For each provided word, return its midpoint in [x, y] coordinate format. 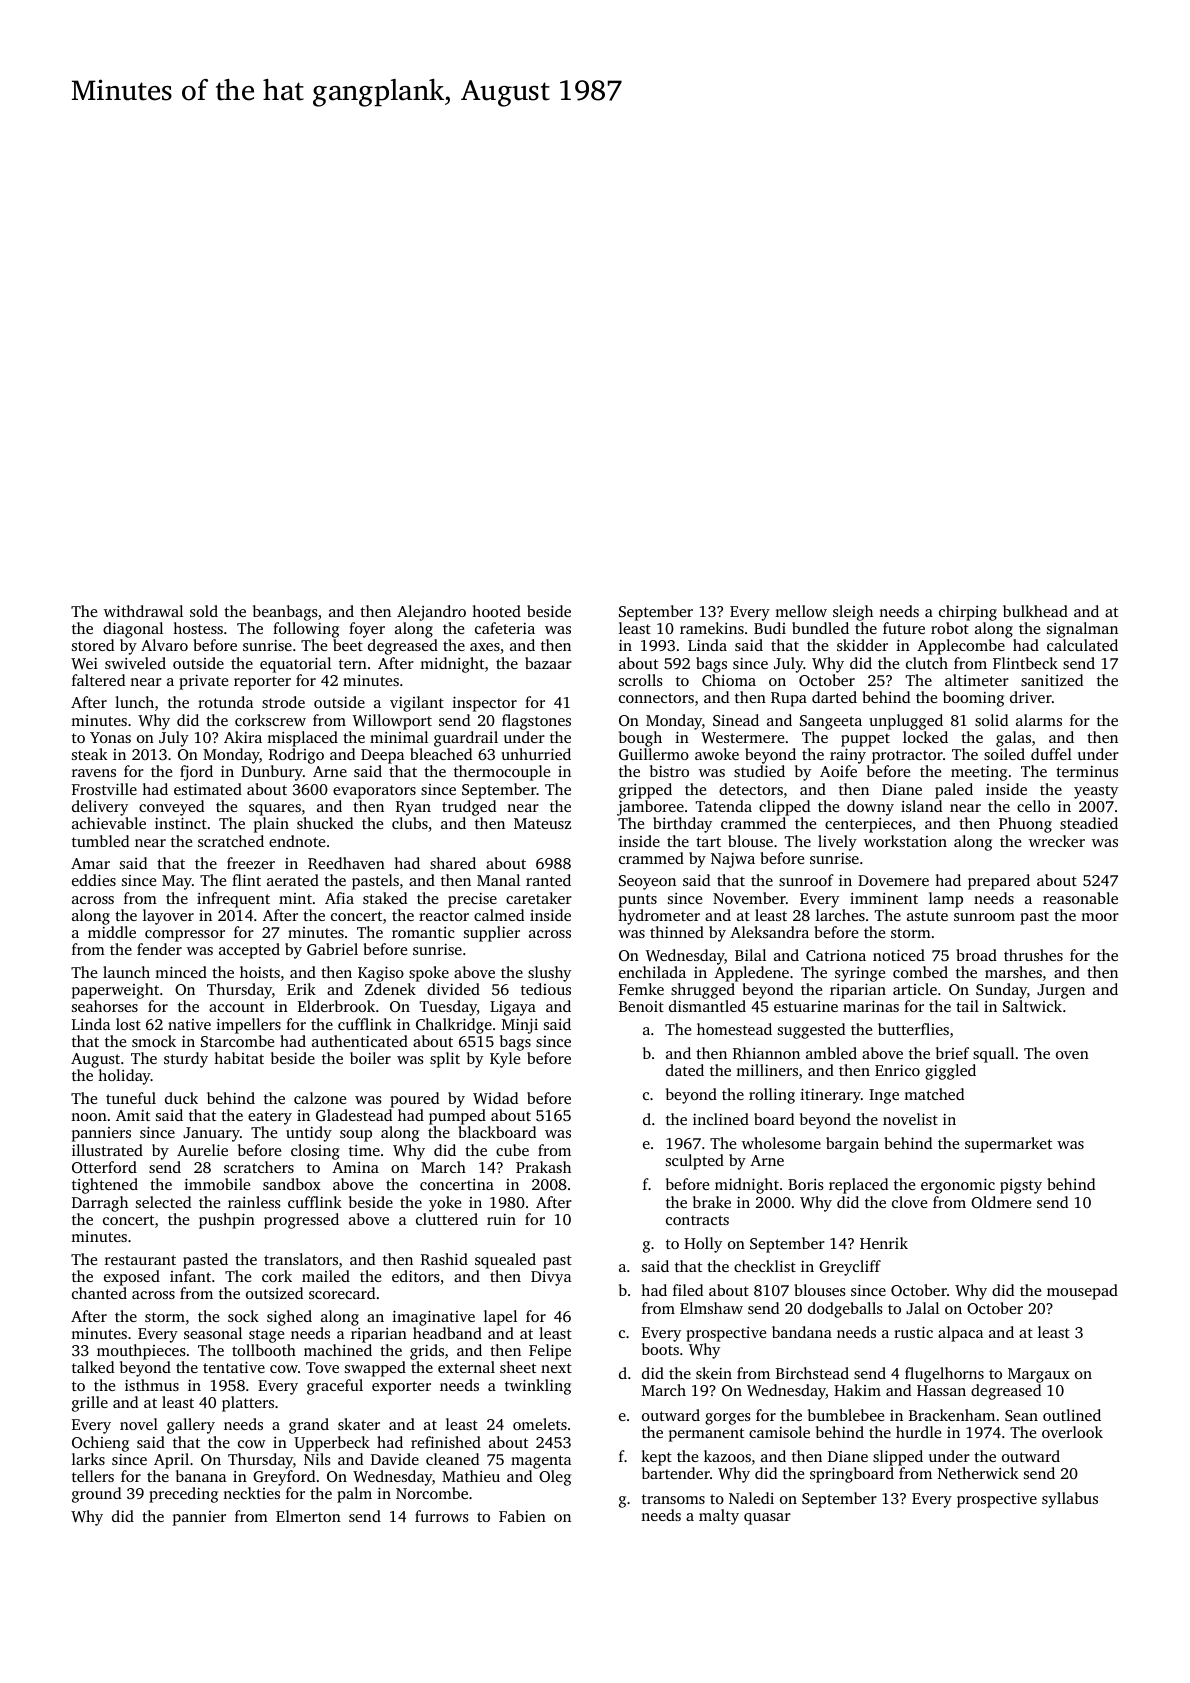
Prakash [543, 1167]
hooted [496, 611]
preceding [183, 1495]
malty [719, 1517]
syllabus [1070, 1500]
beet [348, 645]
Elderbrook [336, 1006]
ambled [831, 1053]
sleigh [853, 613]
